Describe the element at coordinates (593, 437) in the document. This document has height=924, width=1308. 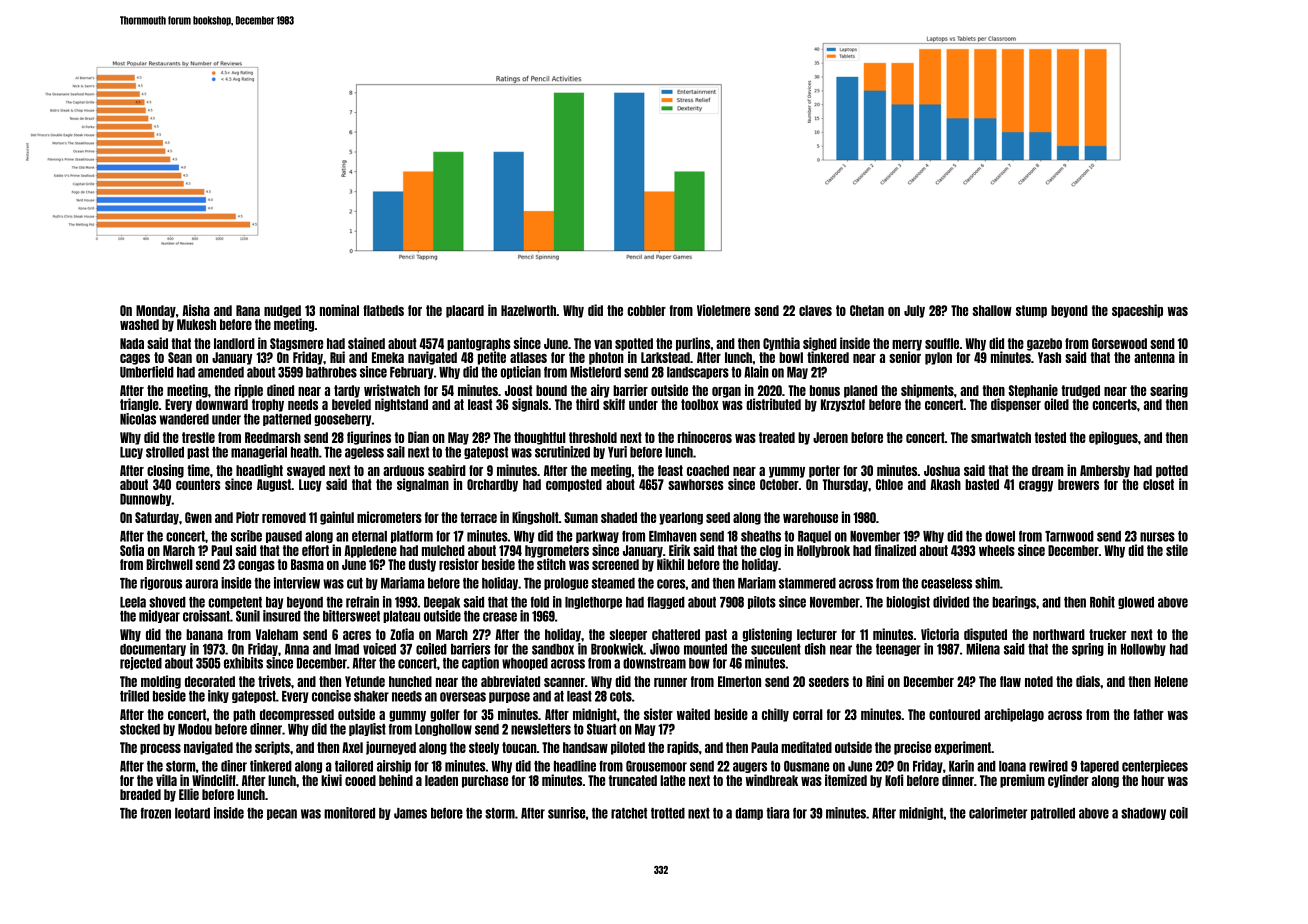
I see `threshold` at that location.
